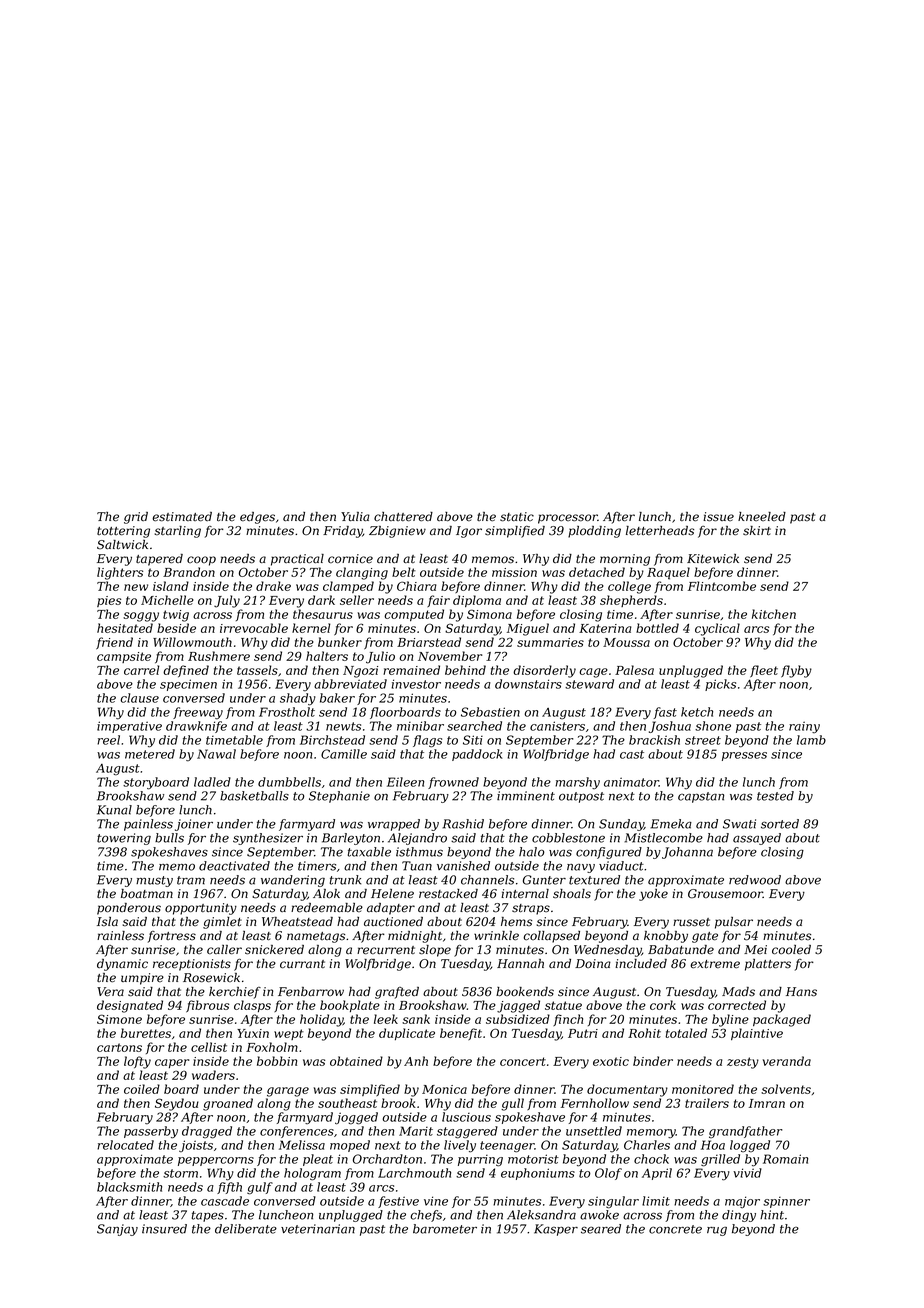 This image has width=924, height=1308. I want to click on relocated, so click(125, 1145).
